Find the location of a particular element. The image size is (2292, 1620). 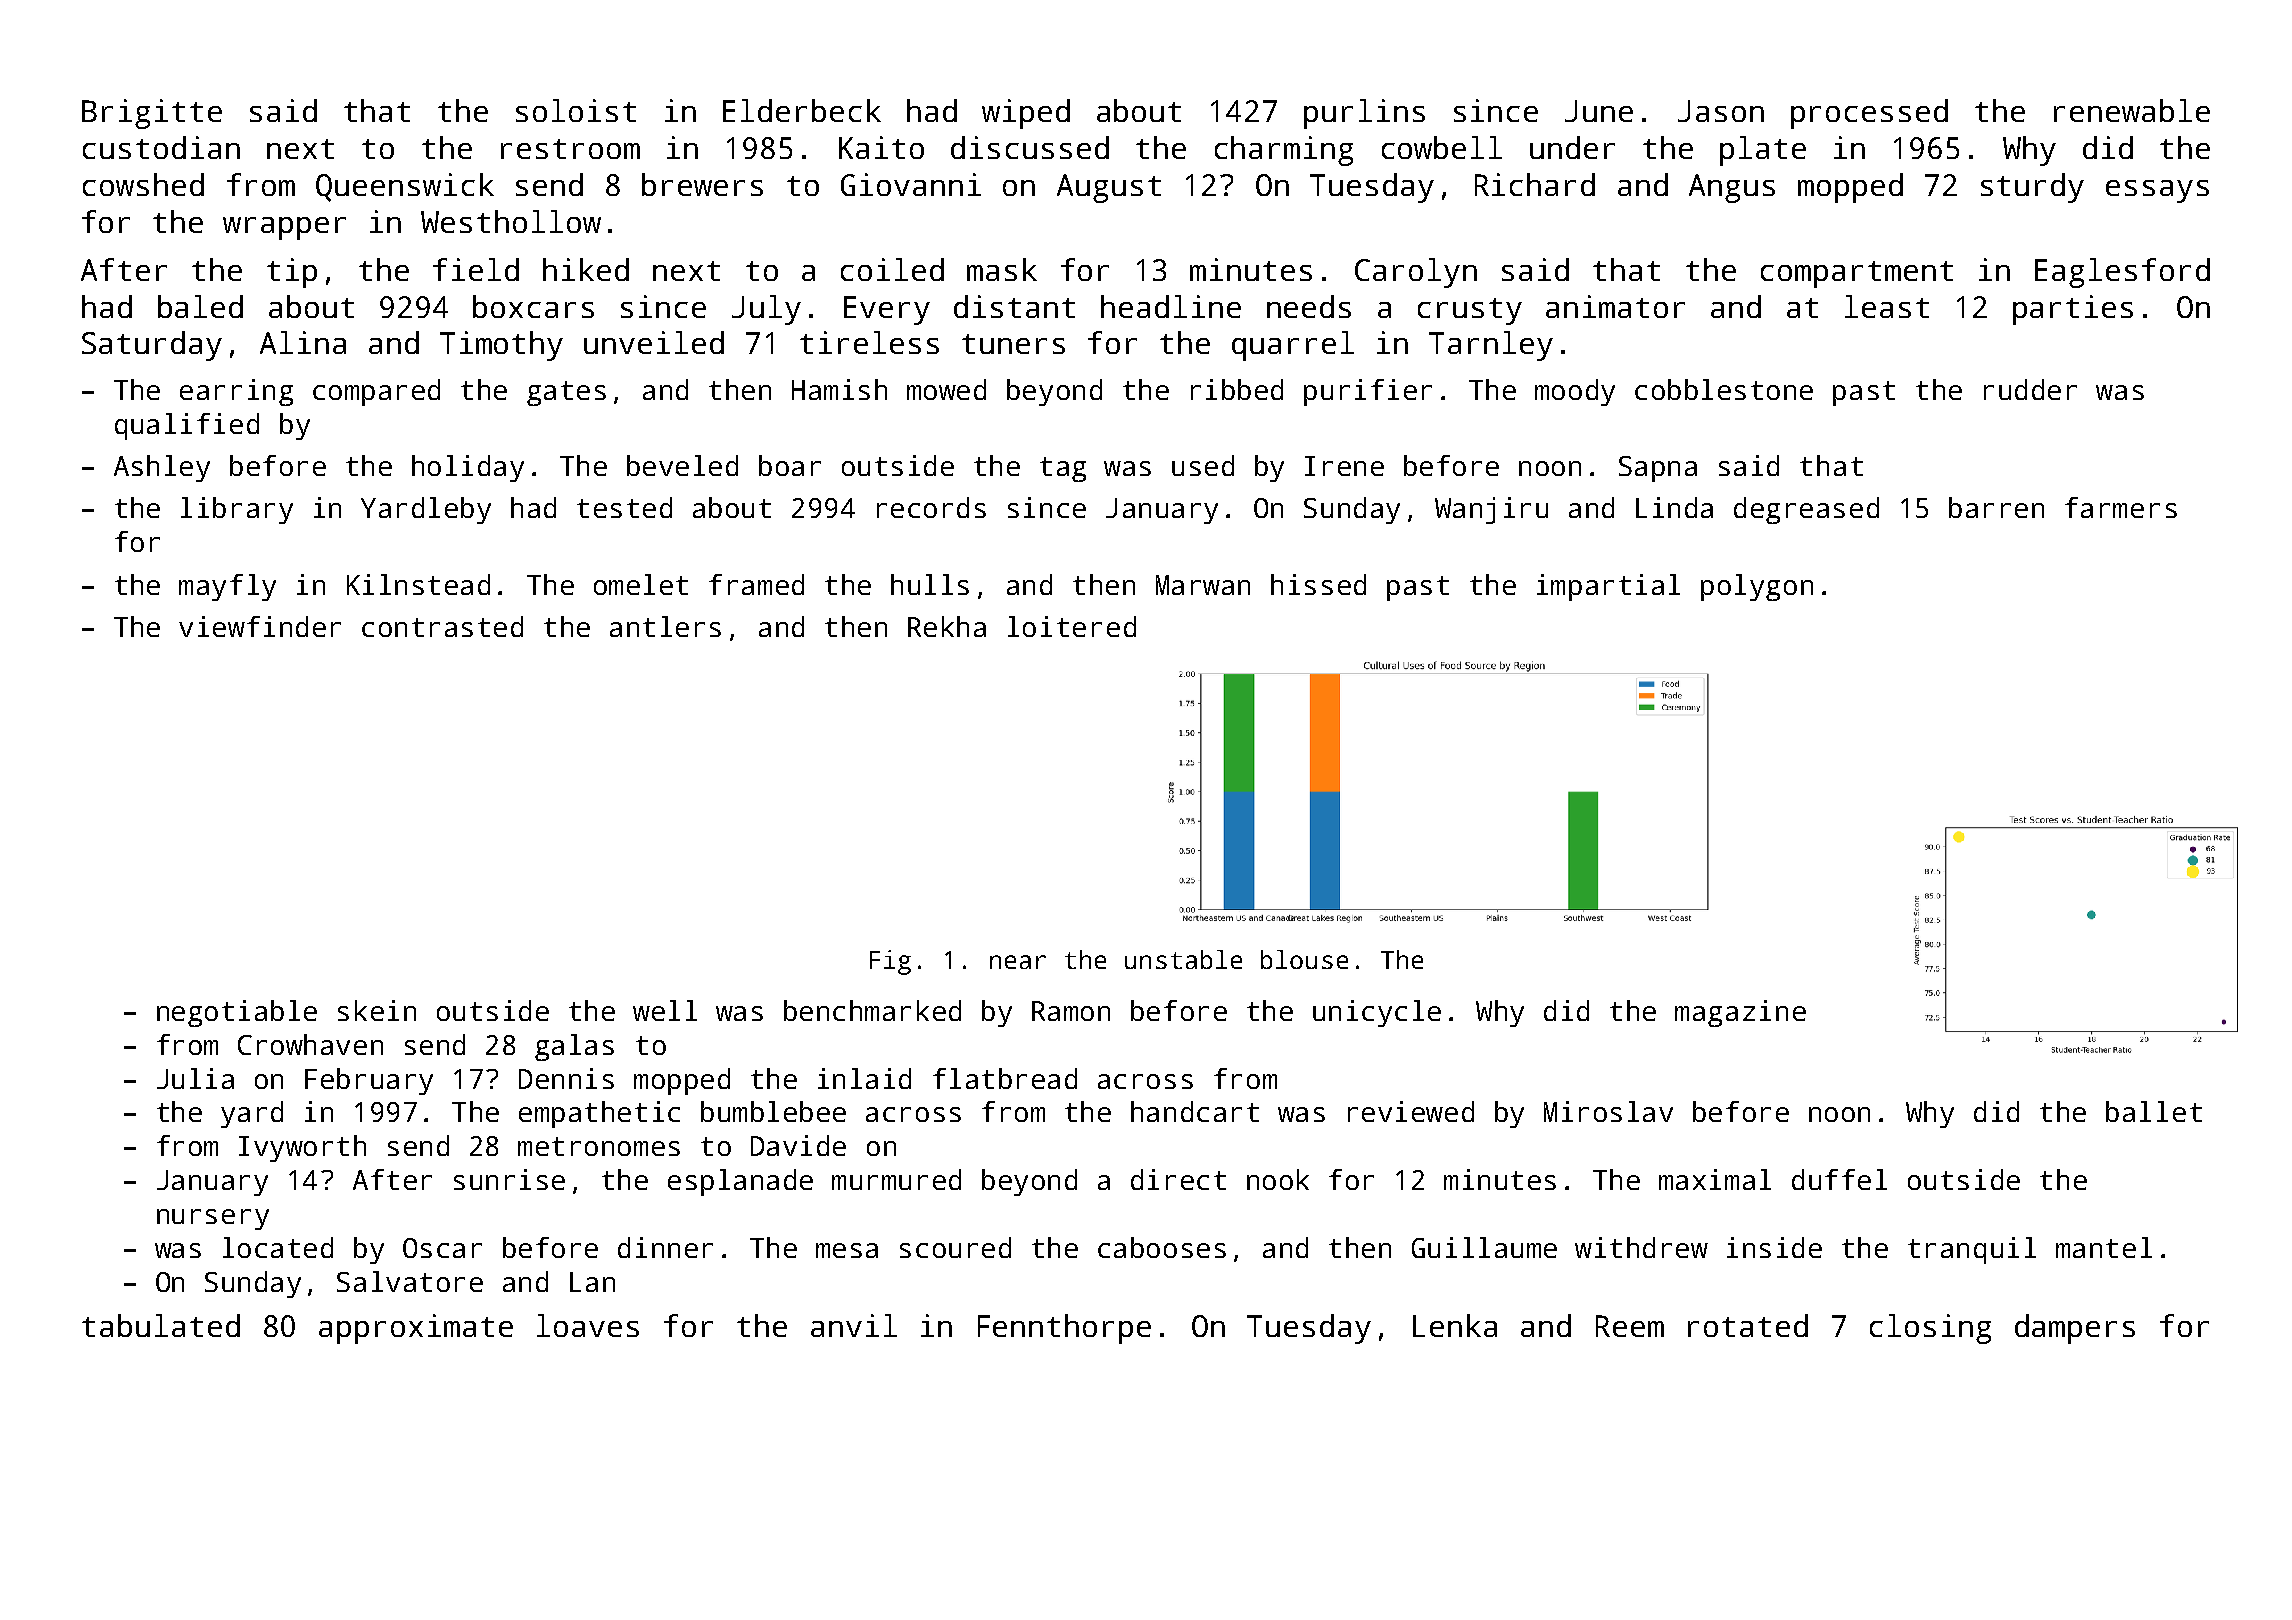

nursery is located at coordinates (213, 1219).
